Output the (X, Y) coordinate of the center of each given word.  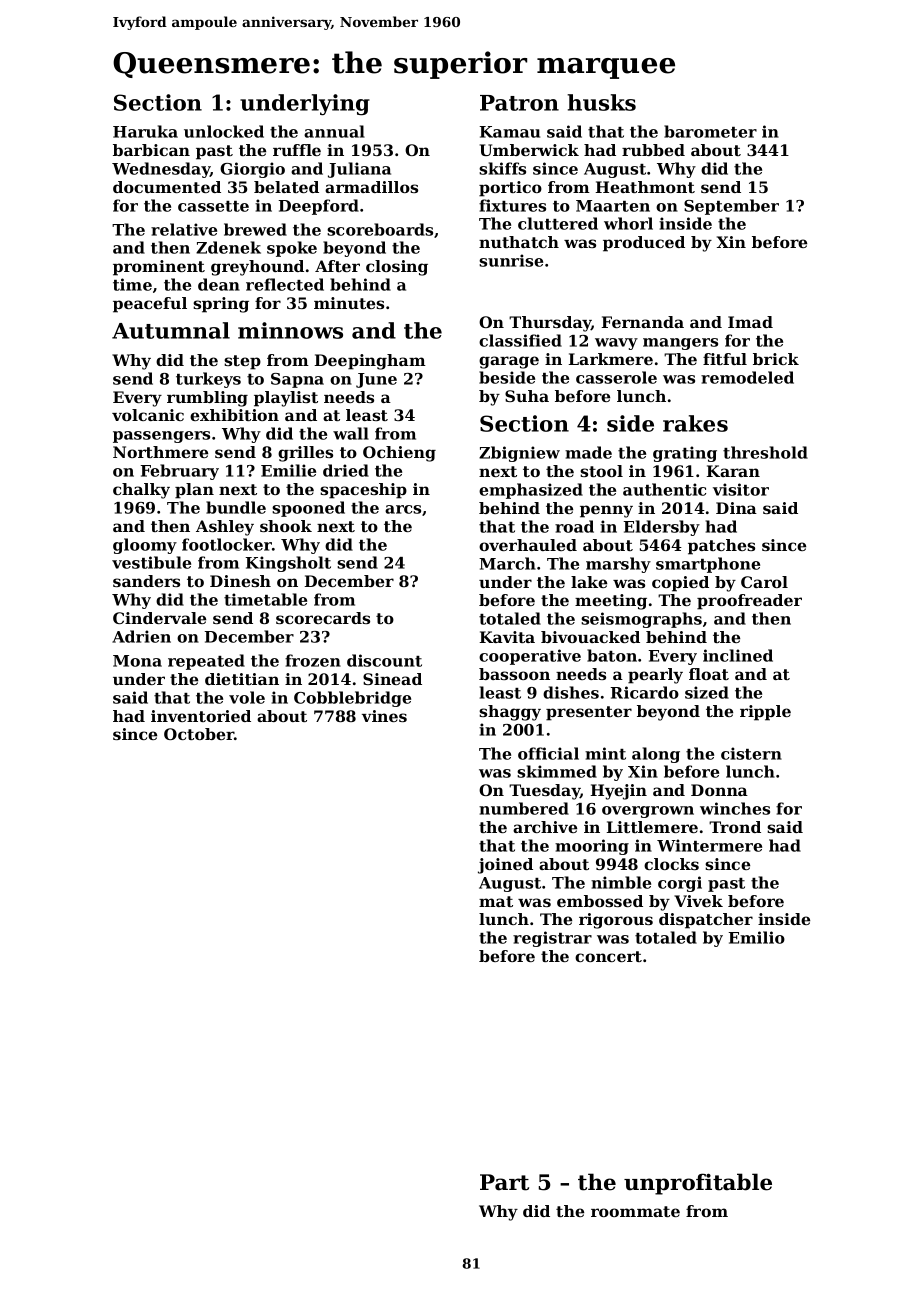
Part (504, 1182)
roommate (635, 1211)
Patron (519, 103)
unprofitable (698, 1184)
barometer (710, 131)
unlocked (224, 131)
